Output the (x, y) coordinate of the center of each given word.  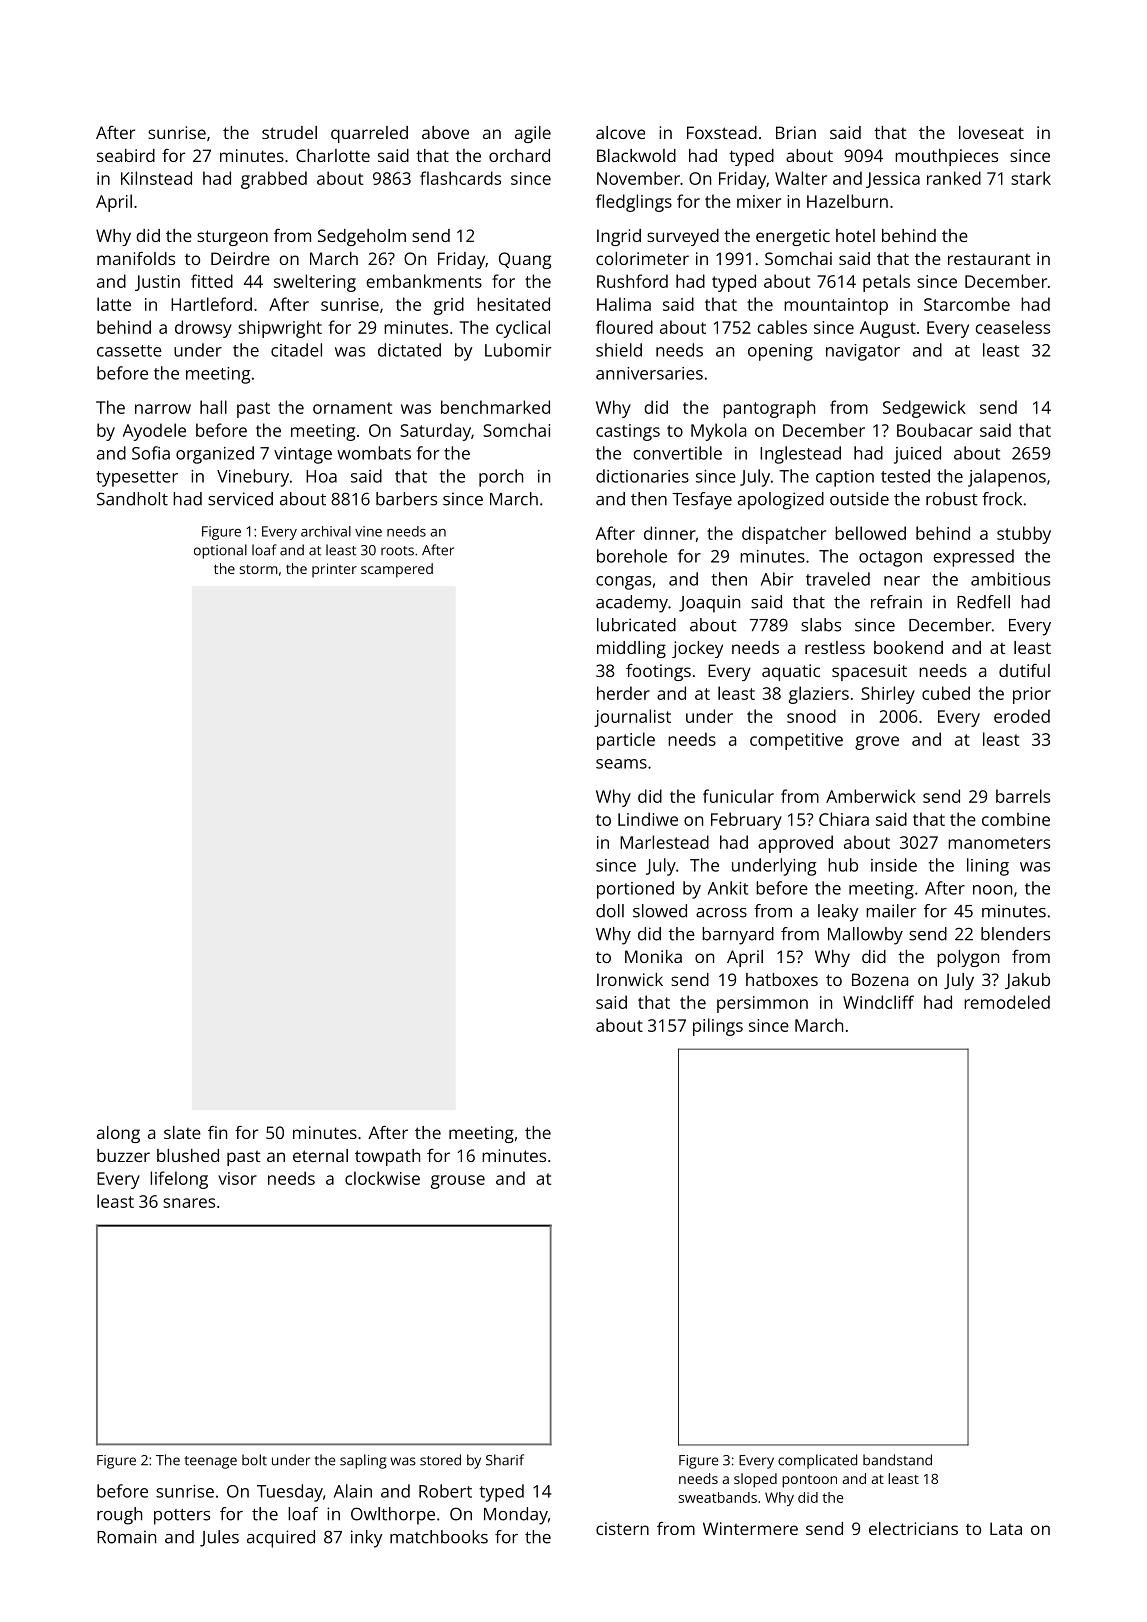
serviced (240, 499)
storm (259, 569)
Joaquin (709, 604)
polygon (968, 958)
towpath (387, 1157)
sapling (363, 1461)
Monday (516, 1516)
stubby (1024, 535)
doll (610, 911)
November (638, 178)
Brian (796, 132)
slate (182, 1132)
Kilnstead (156, 178)
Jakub (1027, 981)
